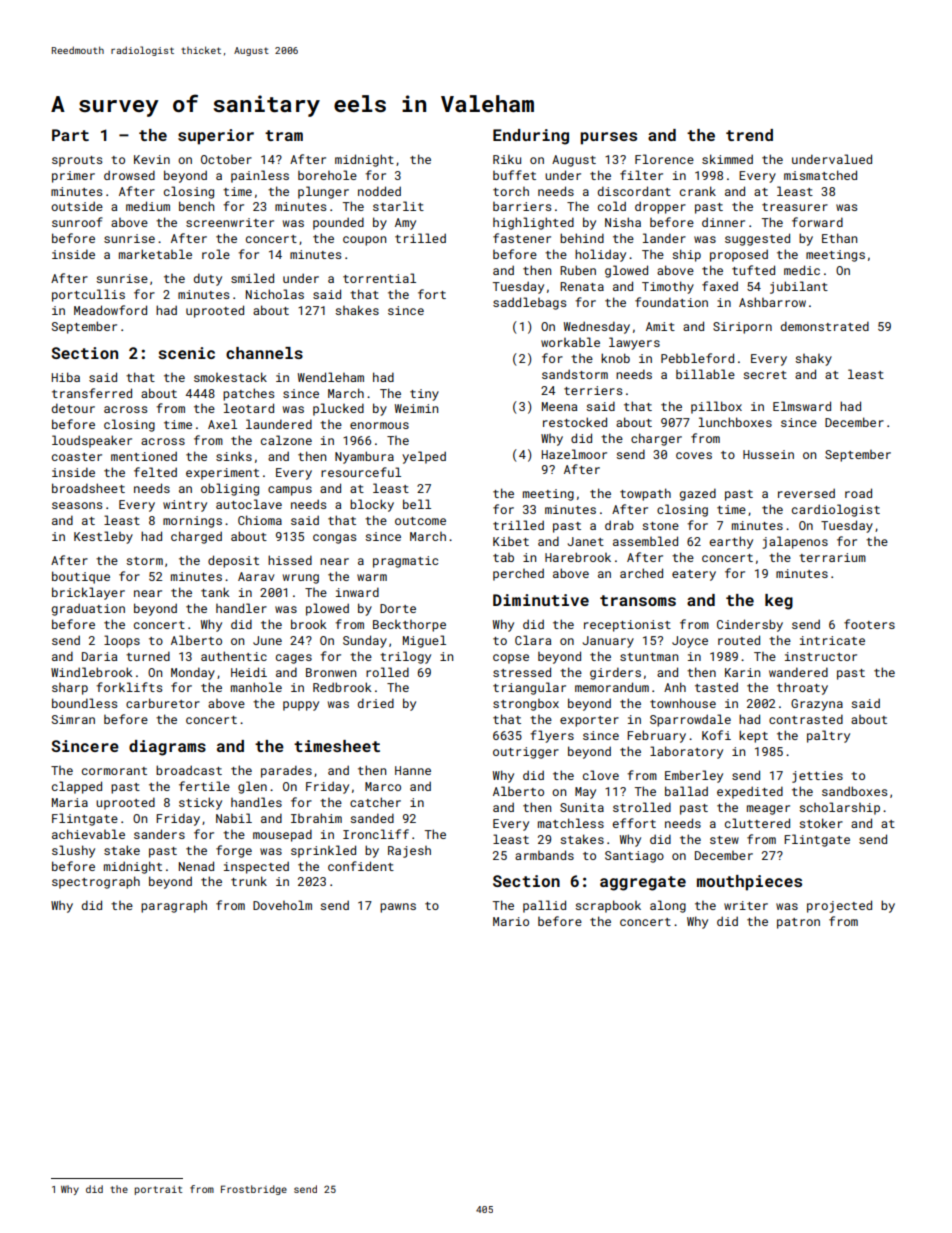 This document has width=952, height=1233. What do you see at coordinates (779, 602) in the document?
I see `keg` at bounding box center [779, 602].
